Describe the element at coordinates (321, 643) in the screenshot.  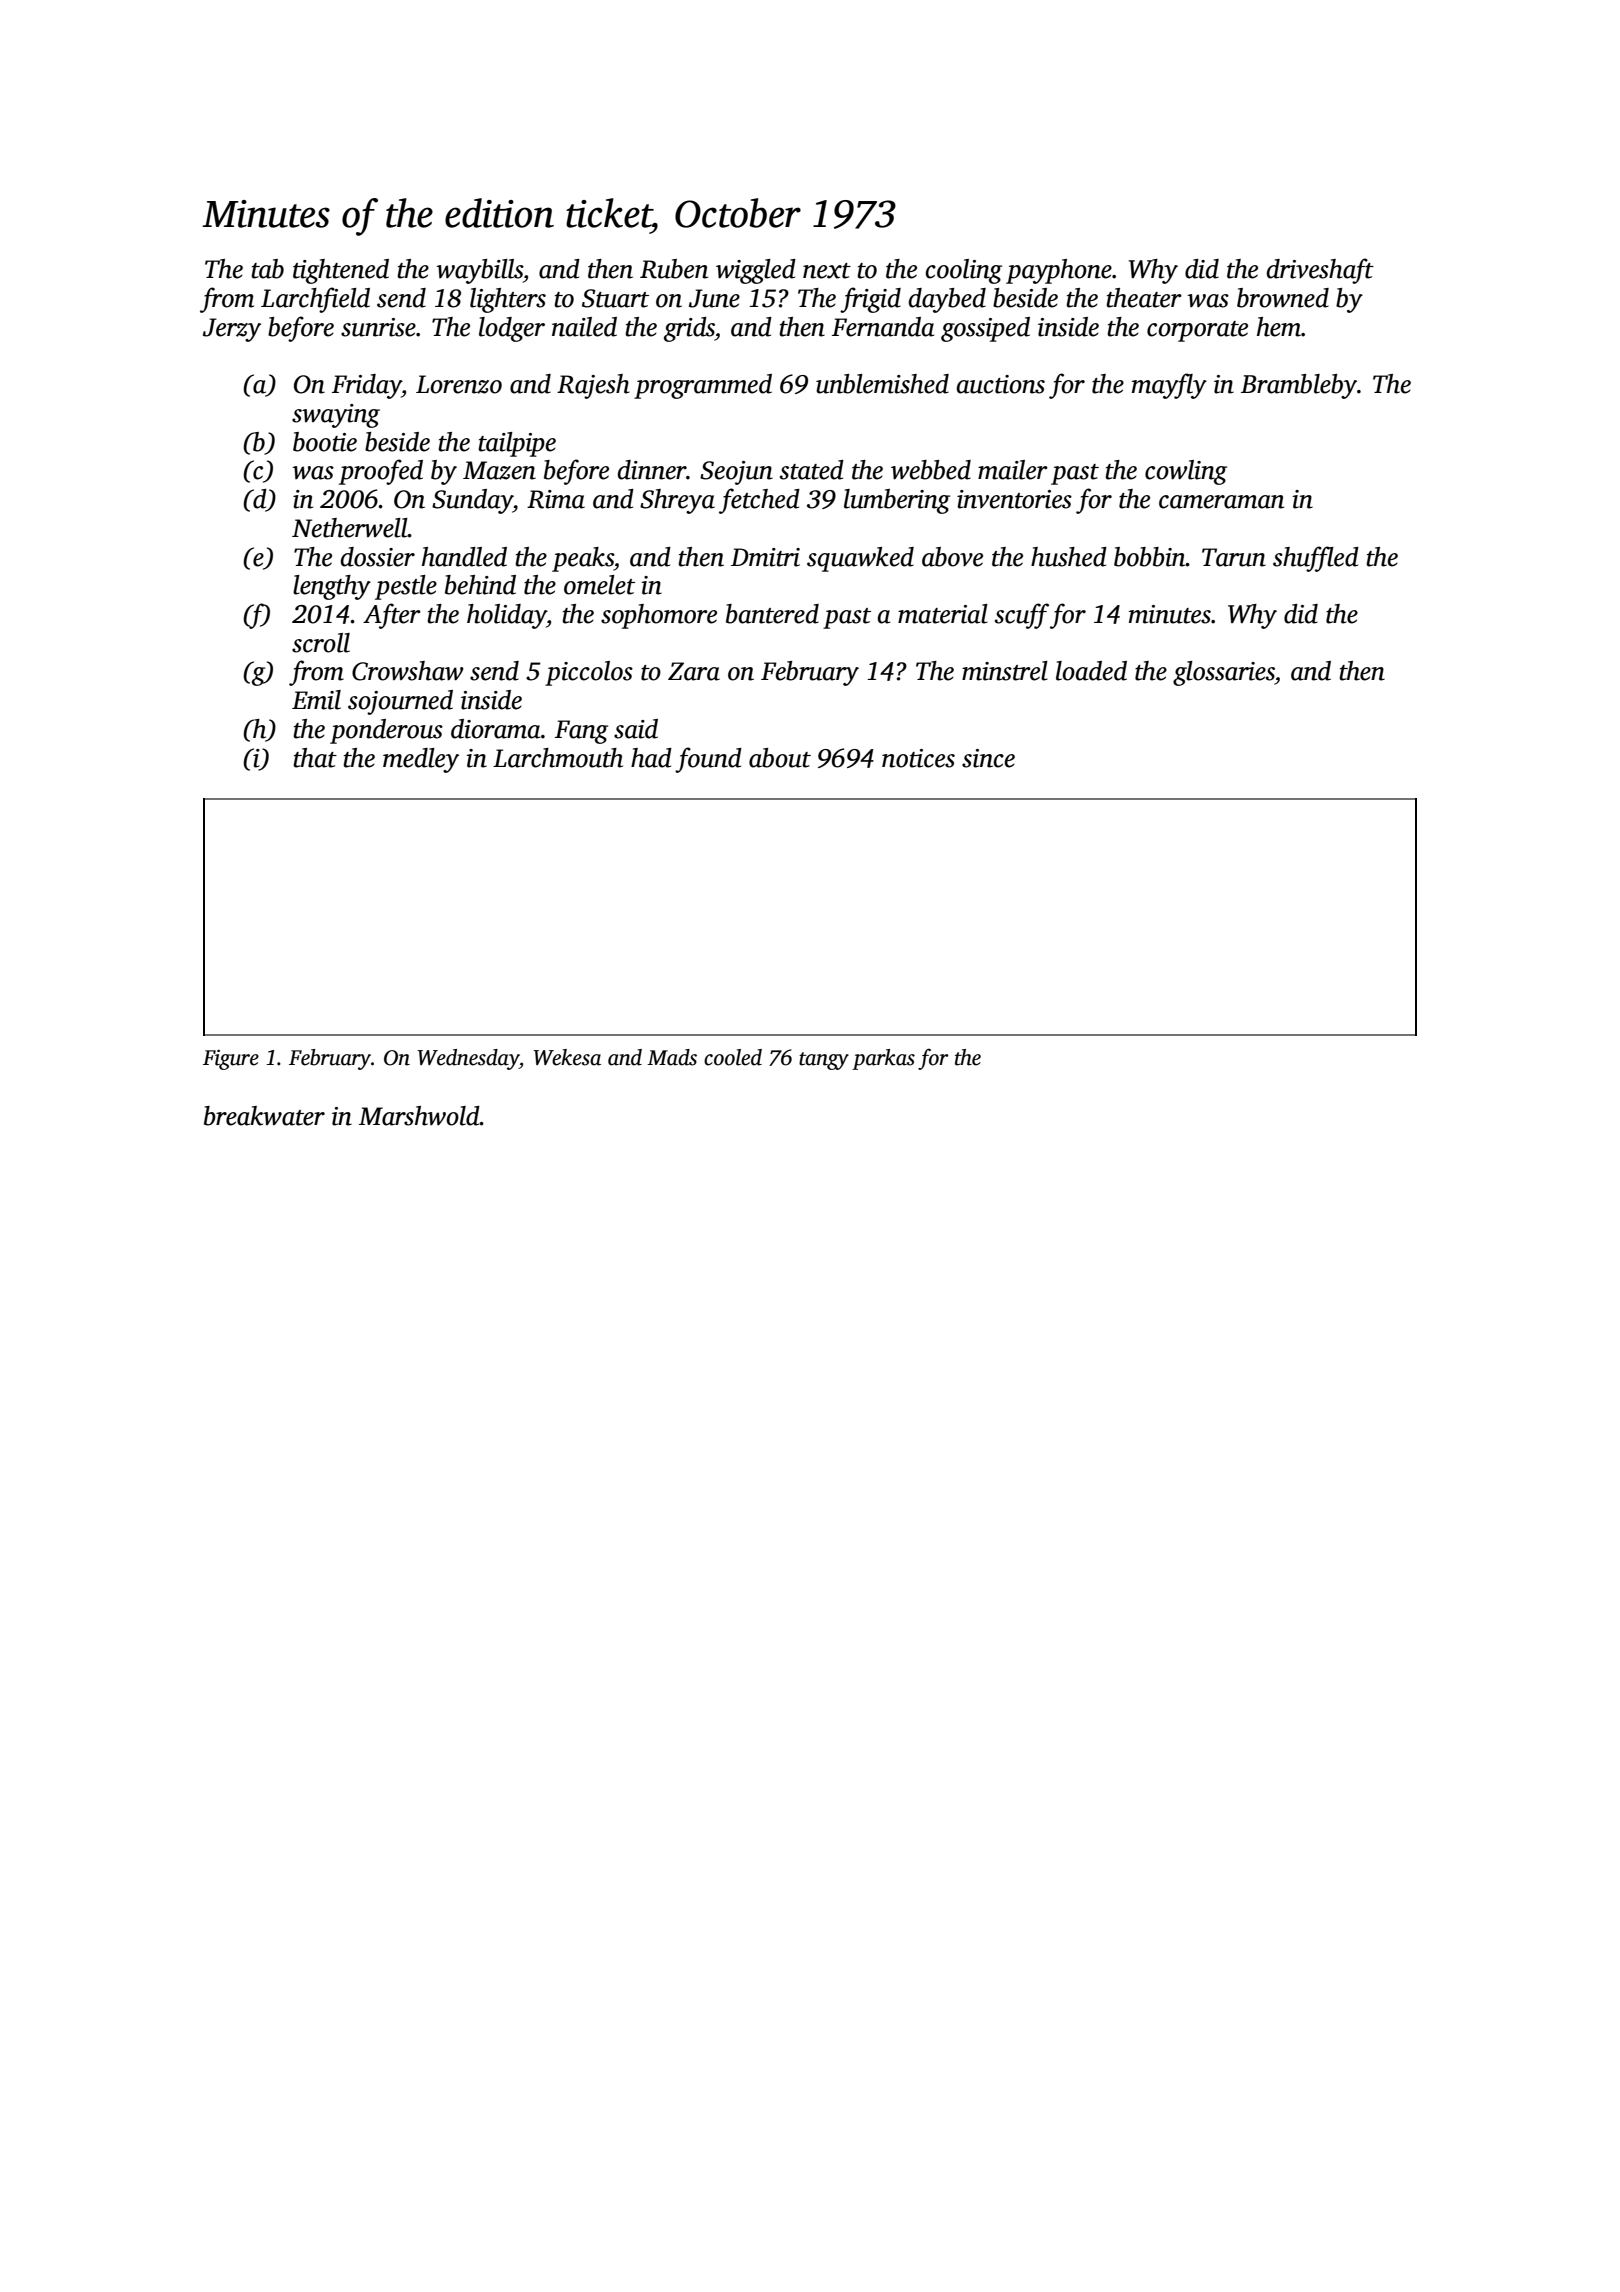
I see `scroll` at that location.
